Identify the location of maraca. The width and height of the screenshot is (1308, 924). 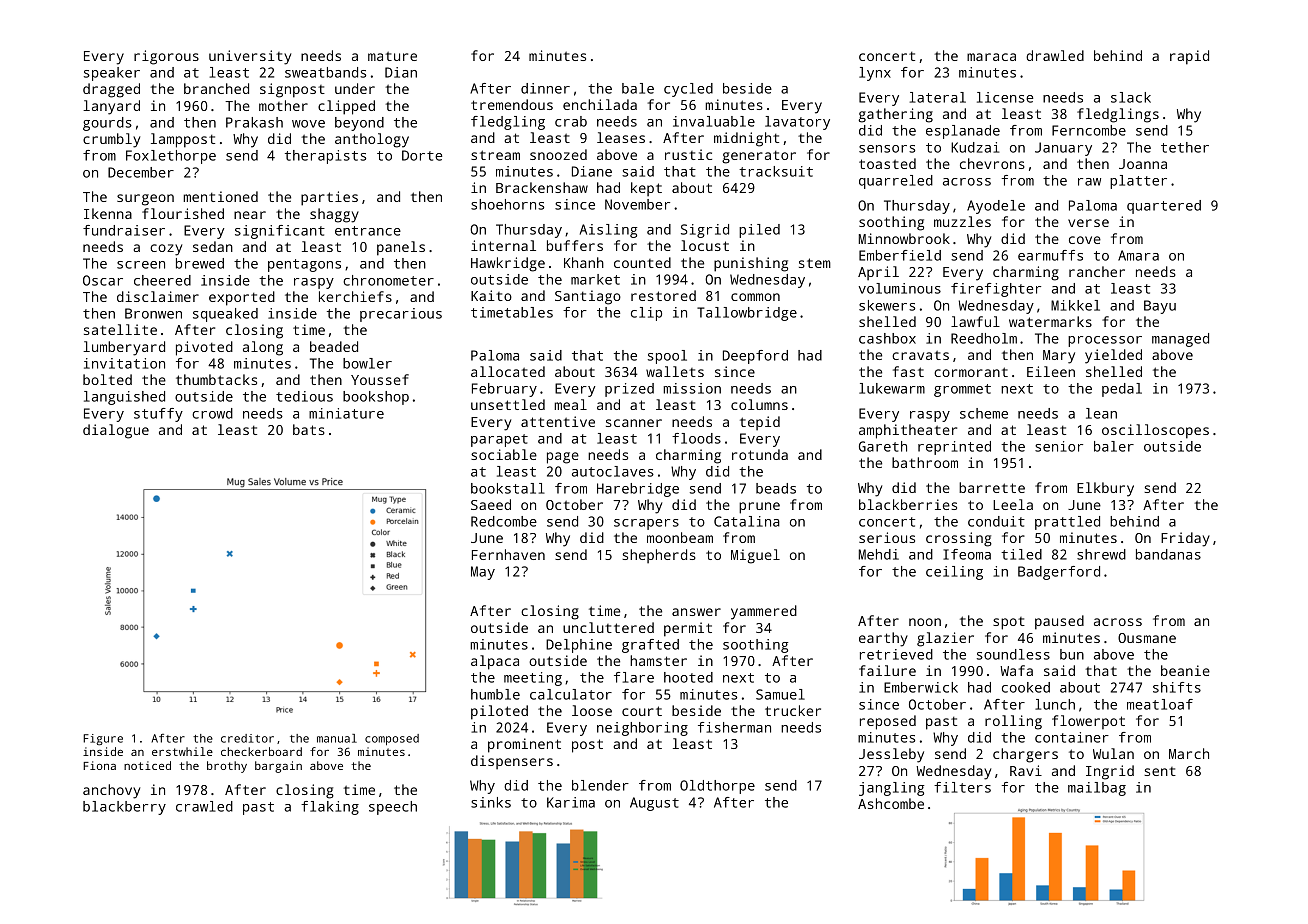
(991, 57).
